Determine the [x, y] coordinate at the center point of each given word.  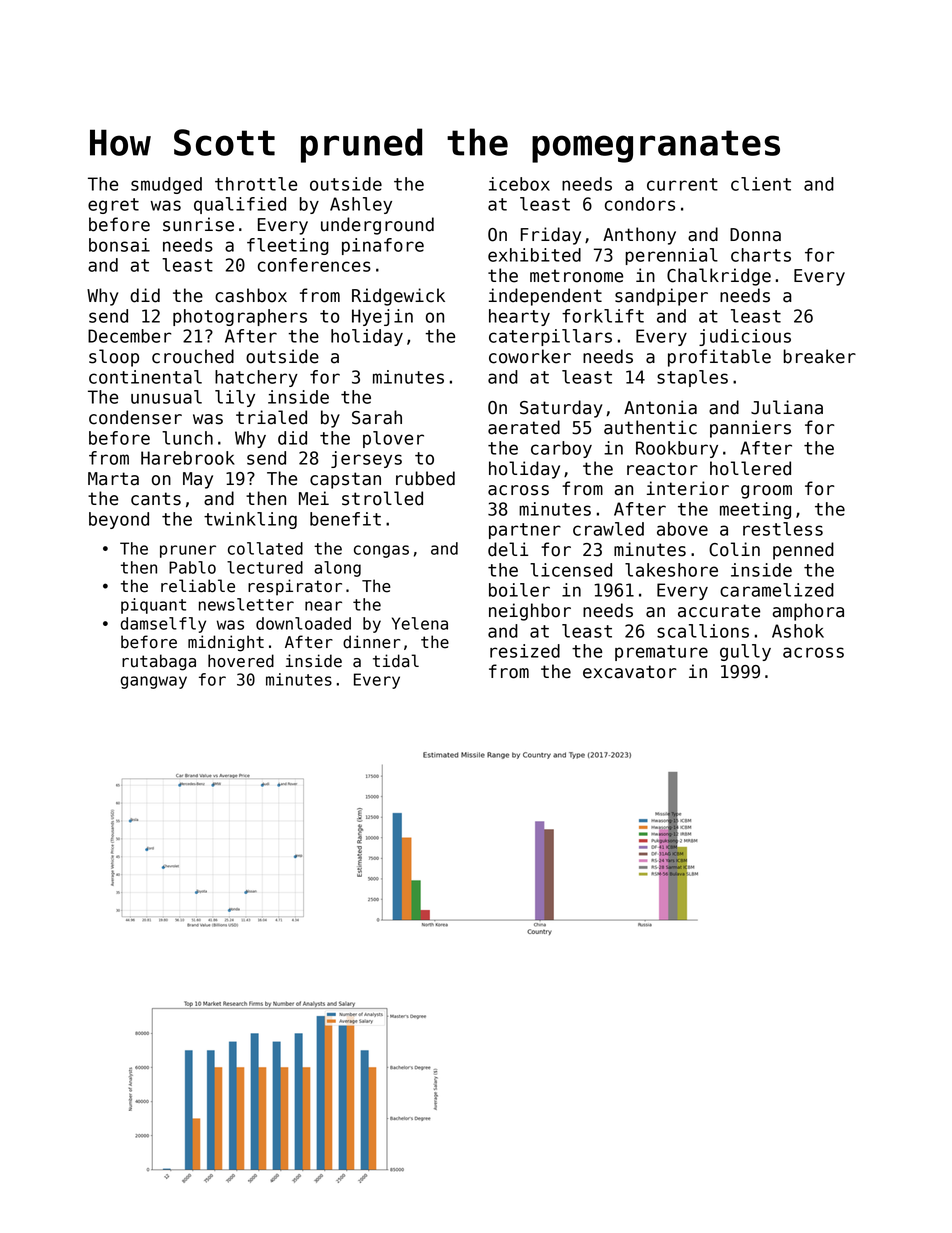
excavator [630, 672]
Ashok [798, 631]
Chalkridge [719, 277]
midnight [226, 643]
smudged [166, 185]
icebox [519, 184]
